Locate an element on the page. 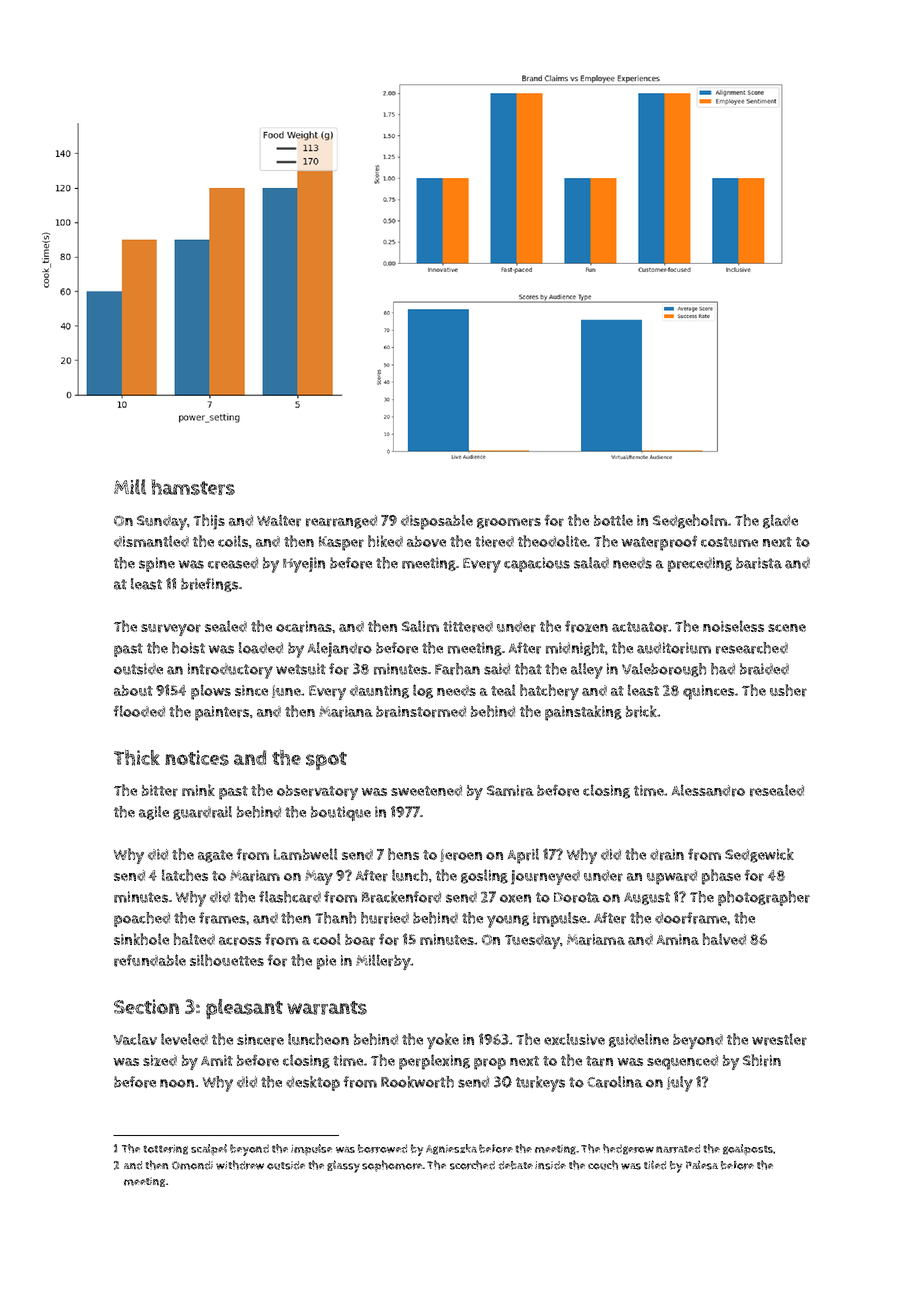  sweetened is located at coordinates (426, 790).
